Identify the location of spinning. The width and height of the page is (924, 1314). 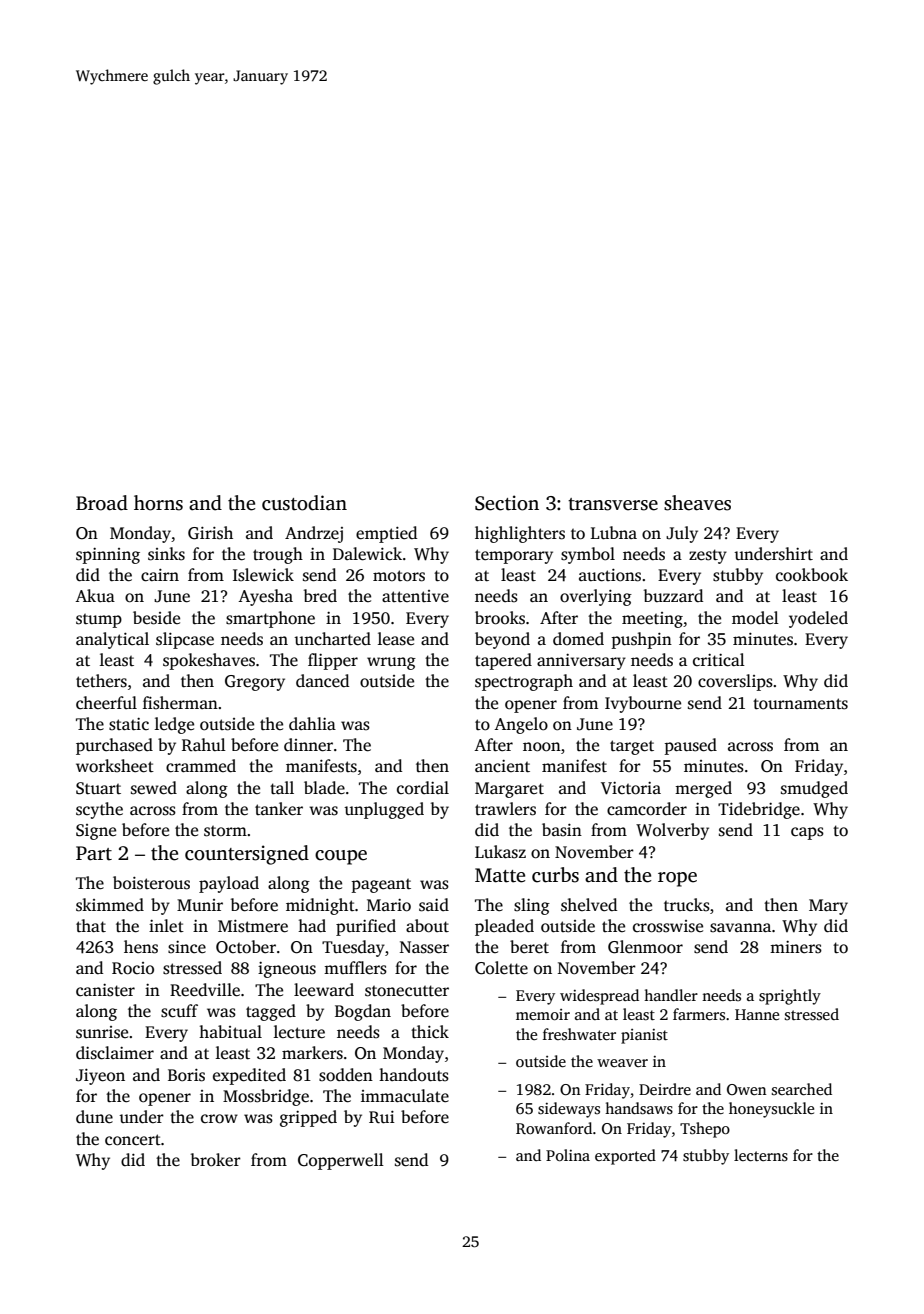
(108, 556).
